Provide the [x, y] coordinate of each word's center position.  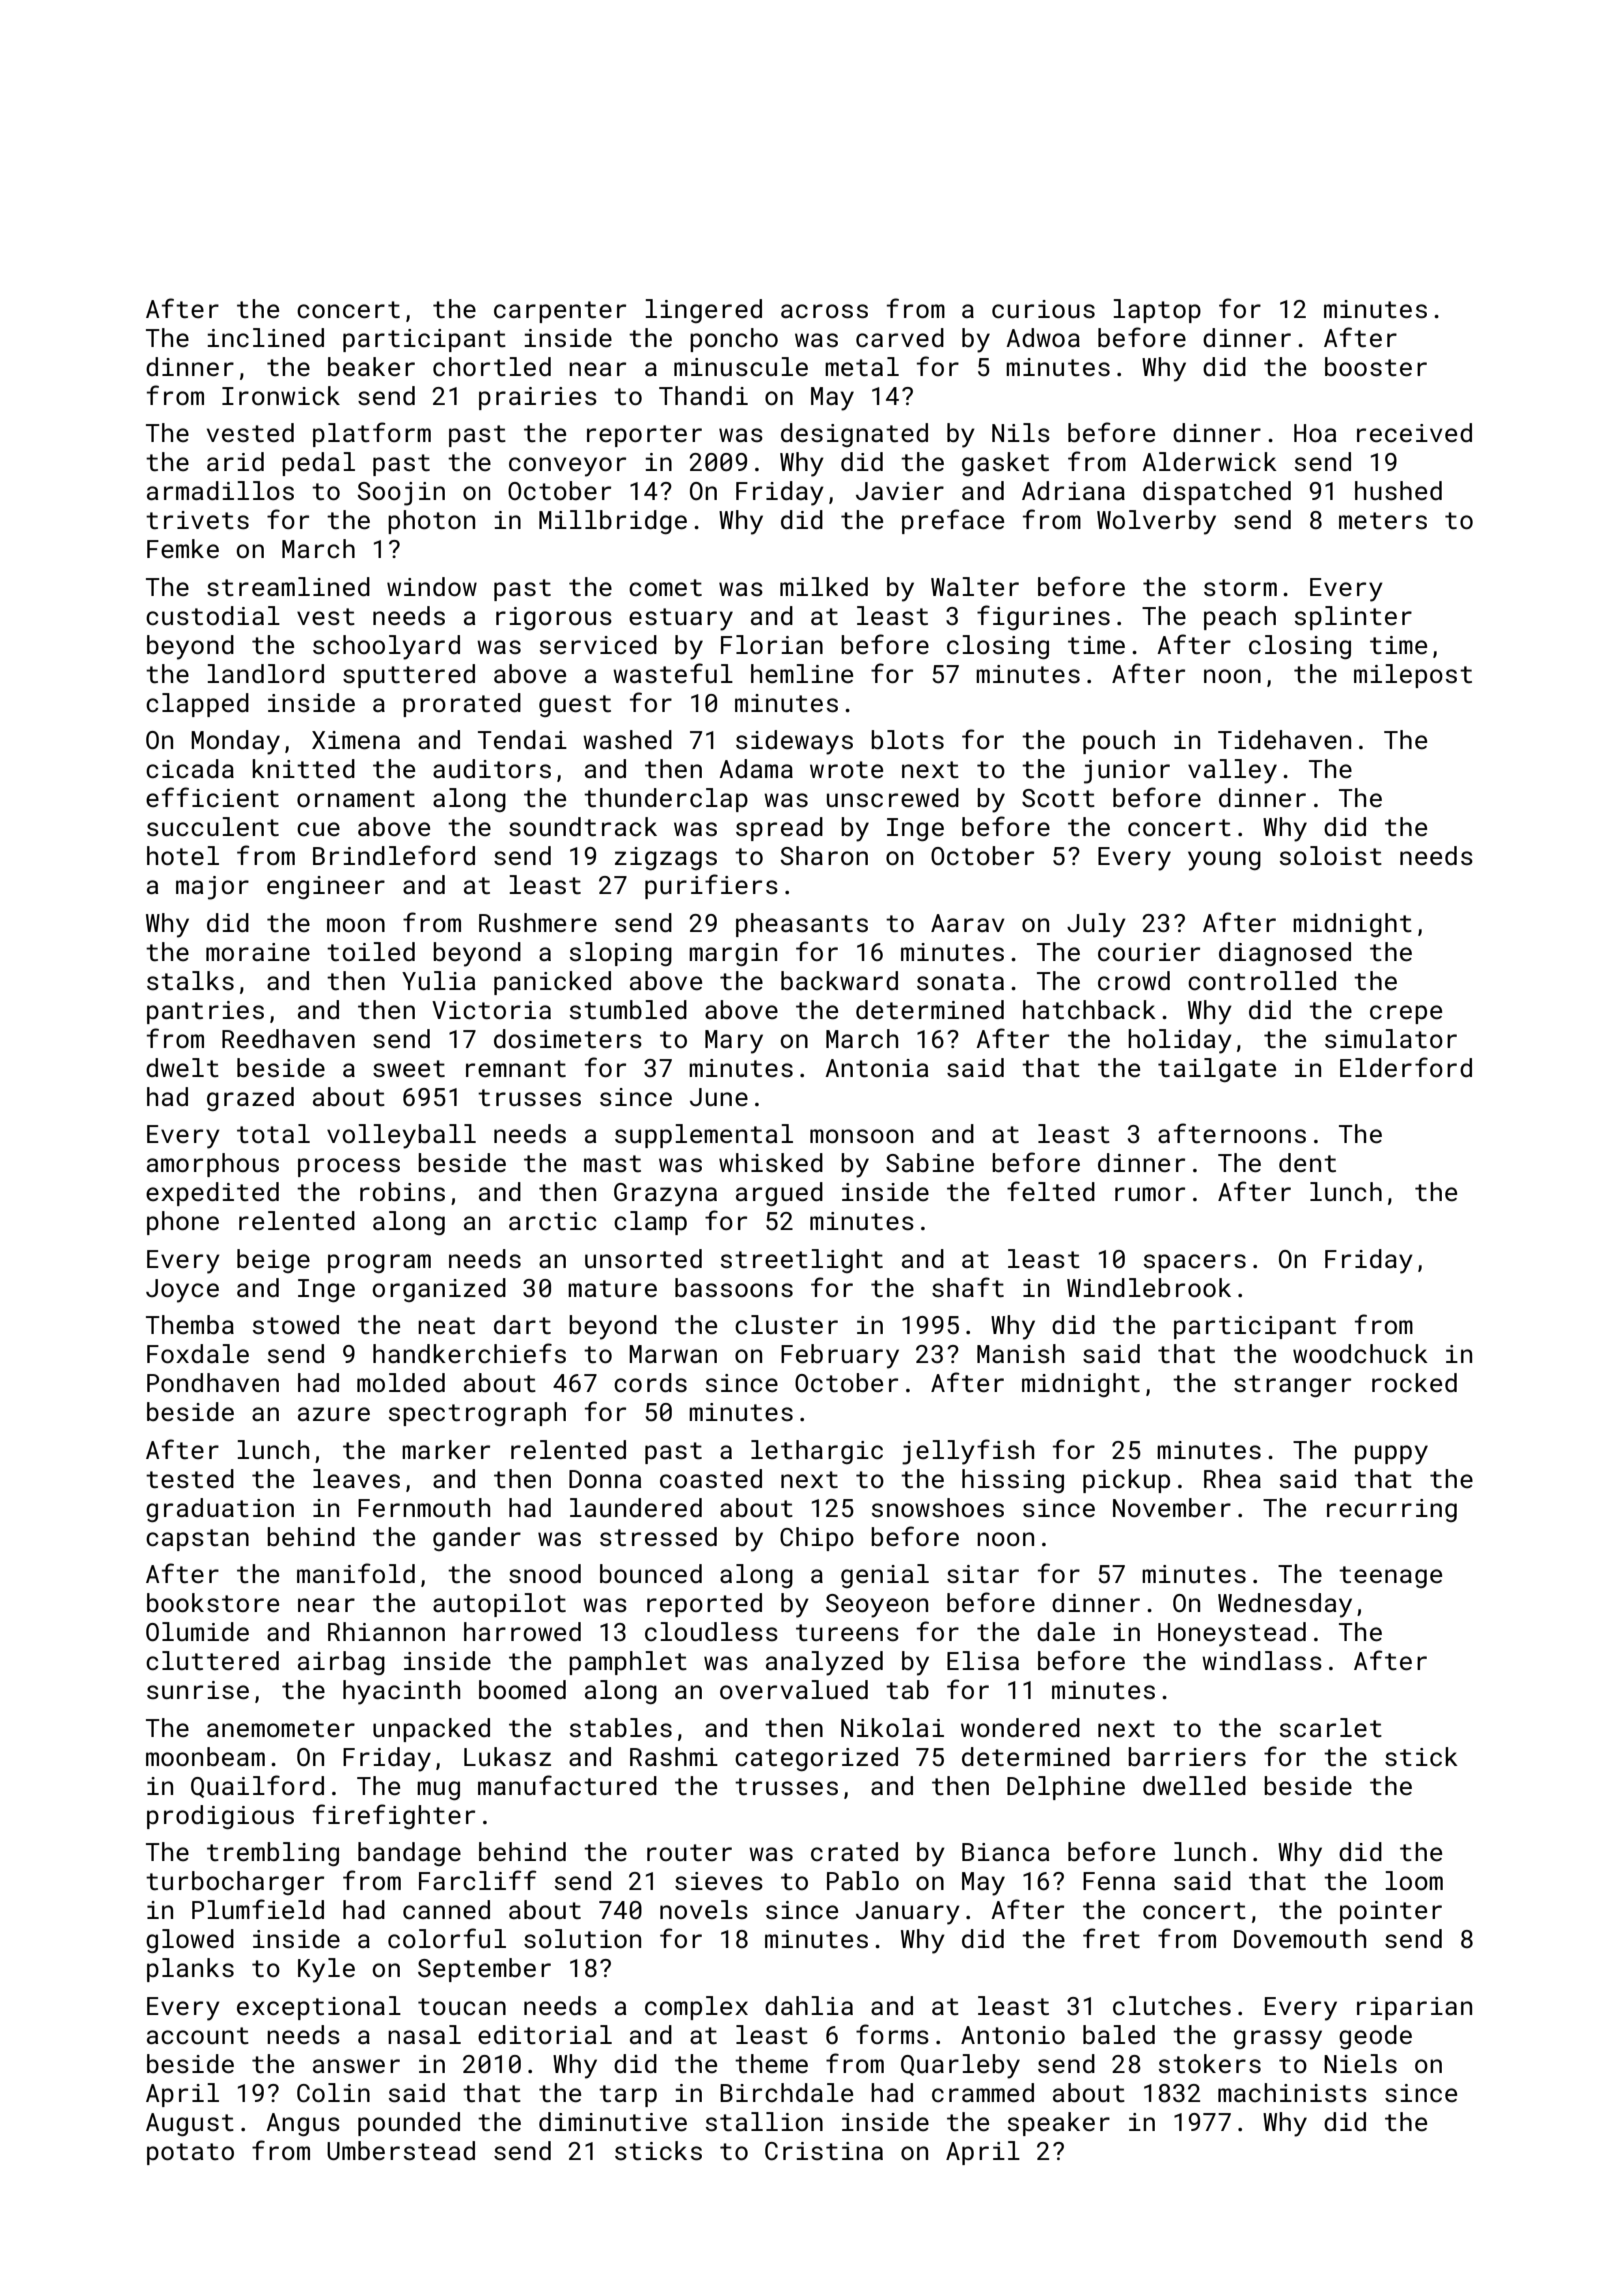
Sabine [930, 1163]
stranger [1292, 1386]
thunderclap [666, 800]
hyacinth [401, 1692]
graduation [220, 1510]
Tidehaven [1284, 739]
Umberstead [401, 2151]
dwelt [182, 1067]
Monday [235, 742]
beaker [371, 367]
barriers [1187, 1757]
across [824, 311]
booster [1376, 367]
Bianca [1005, 1852]
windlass [1262, 1661]
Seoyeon [877, 1606]
